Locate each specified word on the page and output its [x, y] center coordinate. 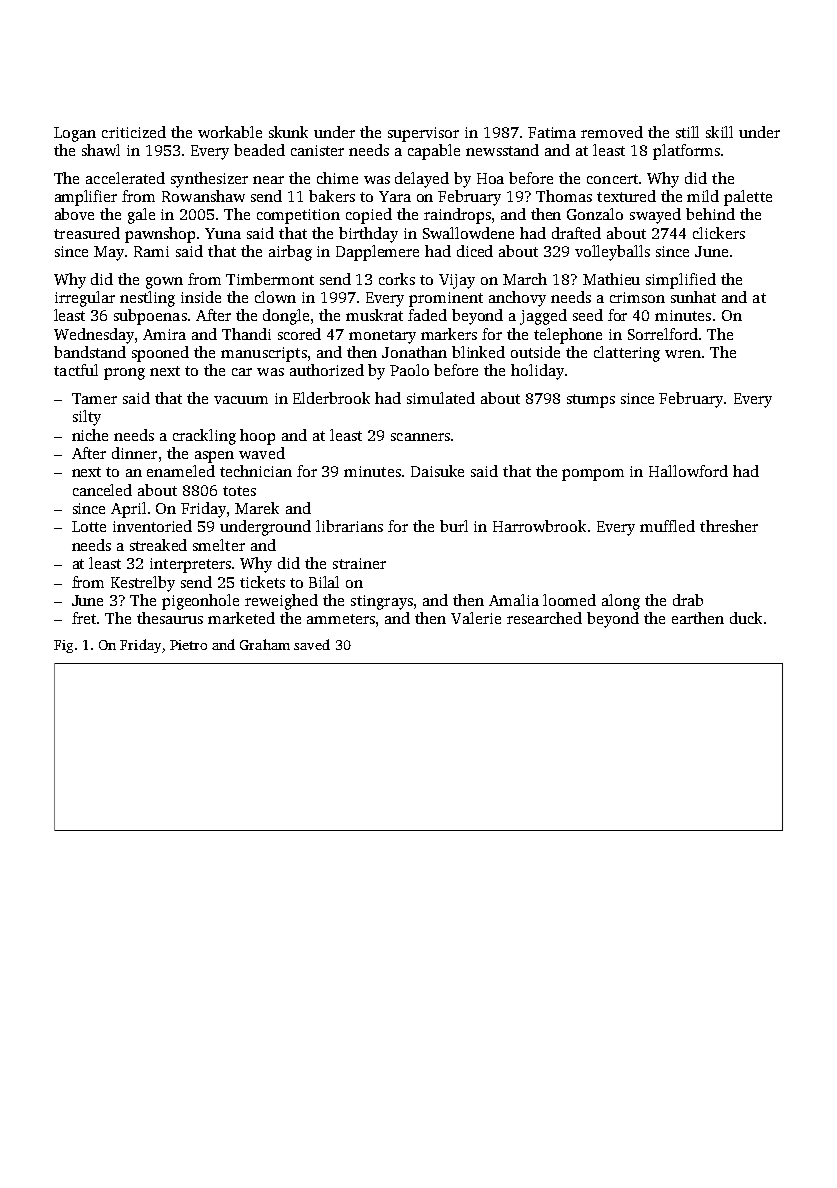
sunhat [693, 297]
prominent [446, 299]
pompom [593, 475]
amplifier [86, 198]
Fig [63, 646]
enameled [181, 471]
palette [748, 198]
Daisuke [437, 471]
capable [434, 152]
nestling [147, 299]
